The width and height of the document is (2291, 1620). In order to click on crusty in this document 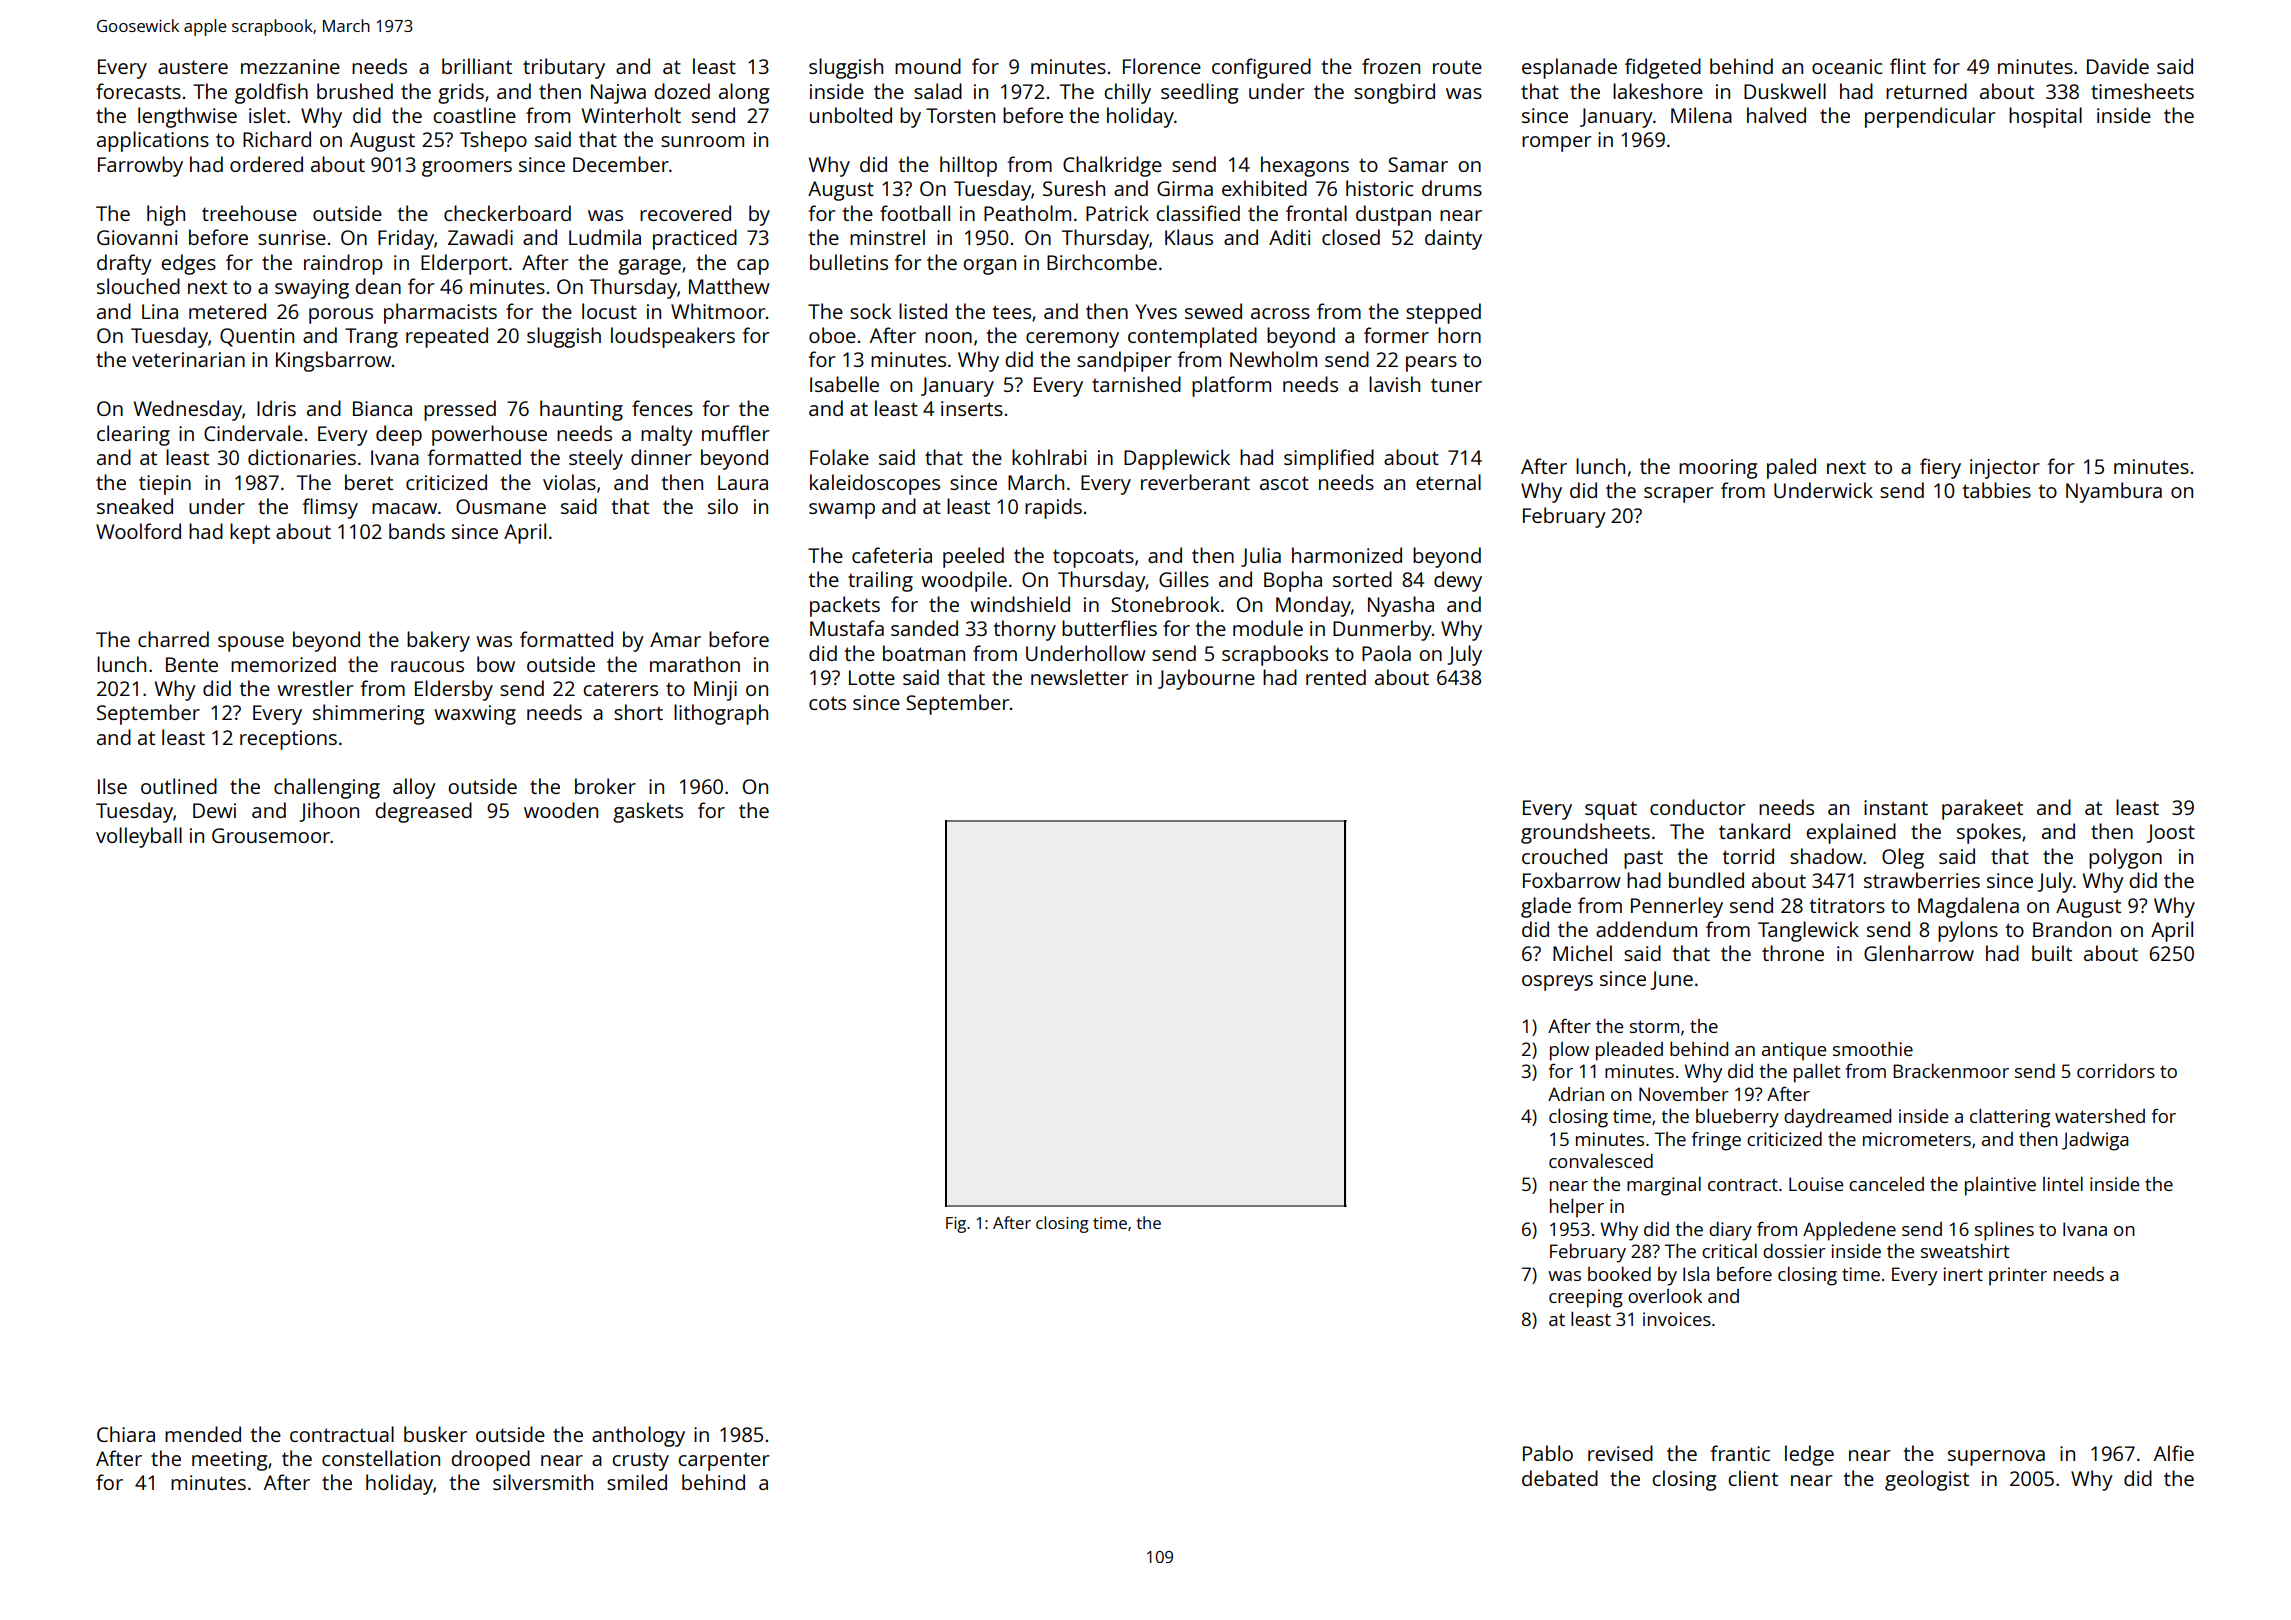, I will do `click(640, 1461)`.
